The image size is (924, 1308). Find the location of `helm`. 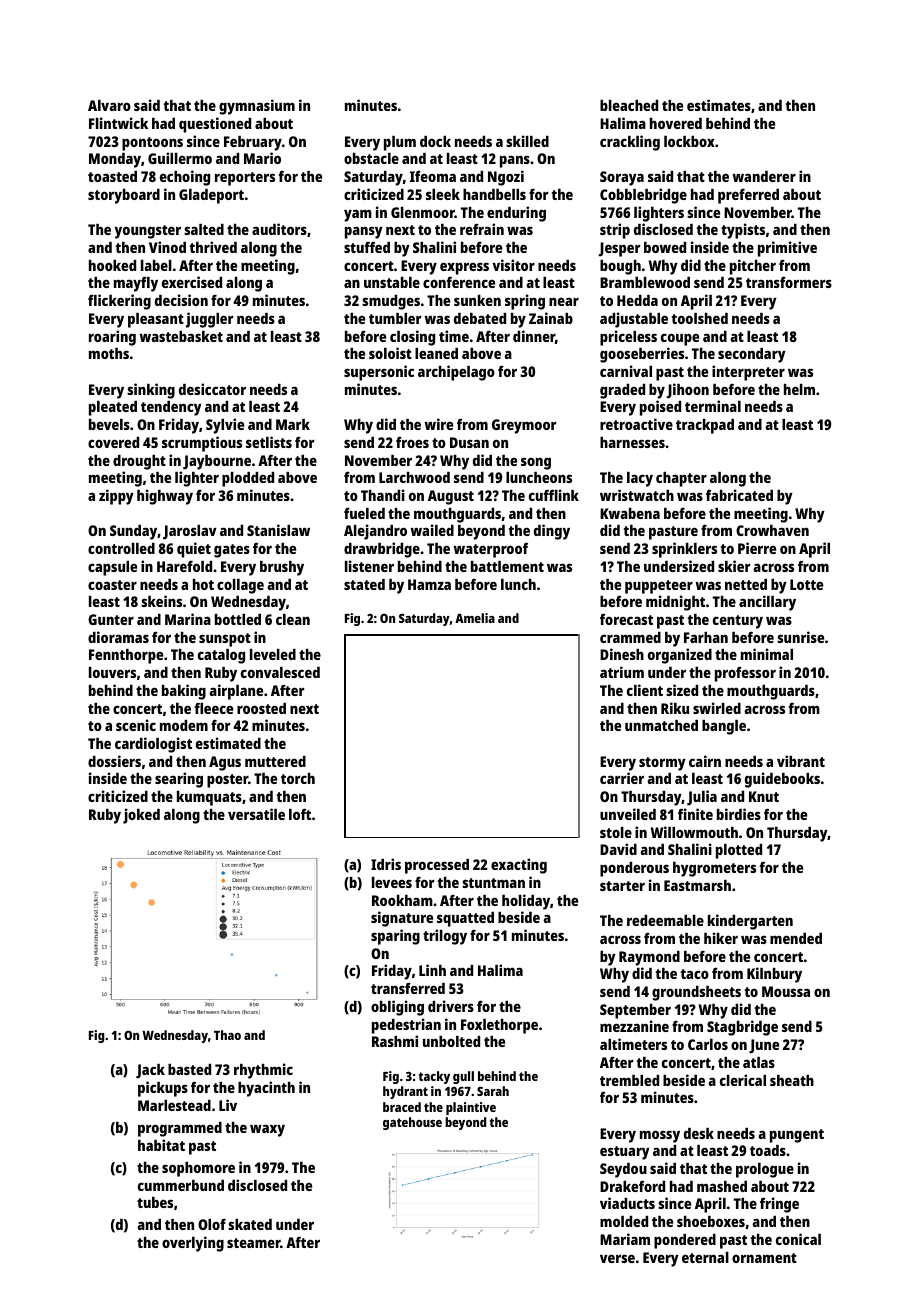

helm is located at coordinates (799, 389).
